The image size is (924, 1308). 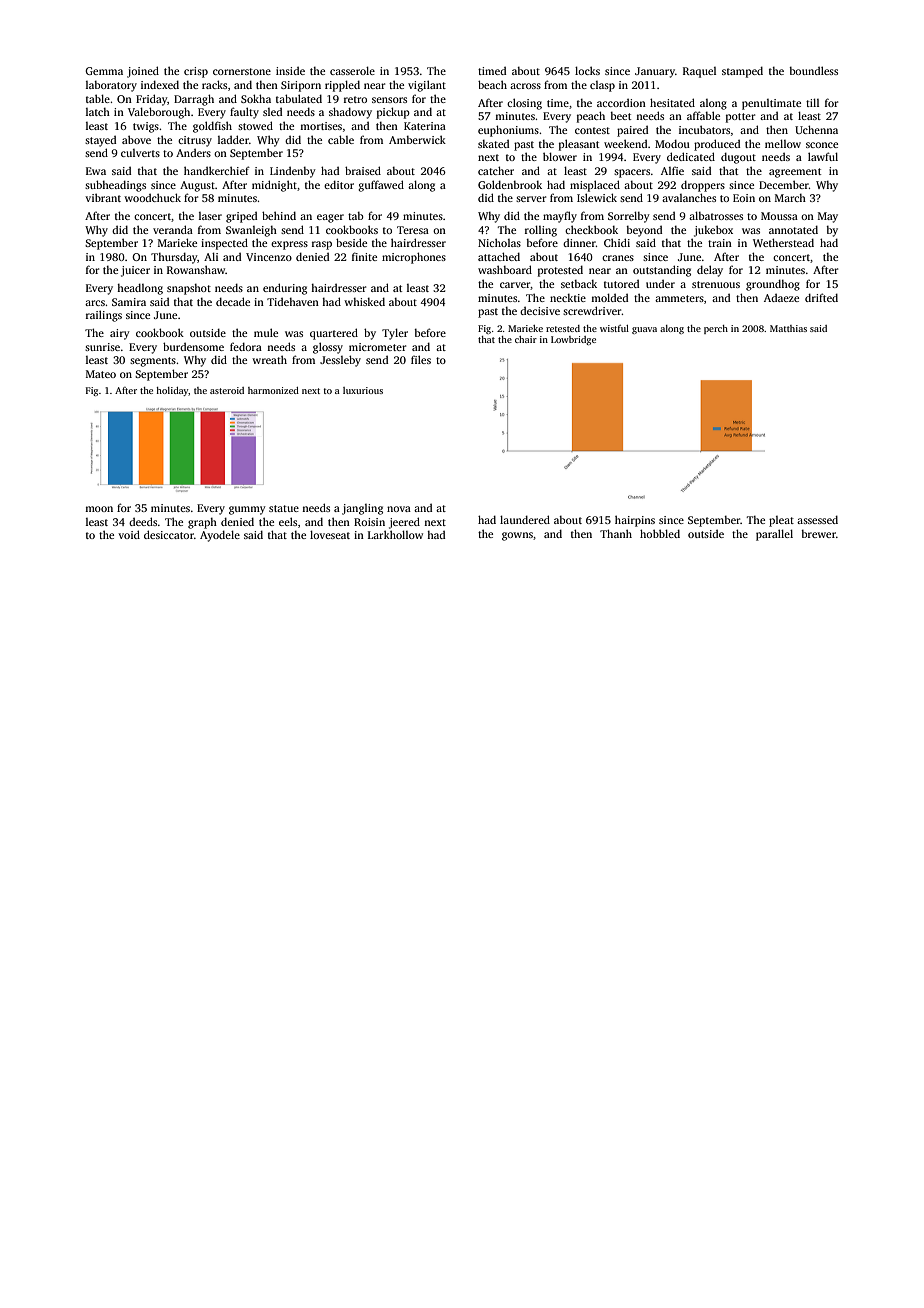 What do you see at coordinates (273, 390) in the screenshot?
I see `harmonized` at bounding box center [273, 390].
